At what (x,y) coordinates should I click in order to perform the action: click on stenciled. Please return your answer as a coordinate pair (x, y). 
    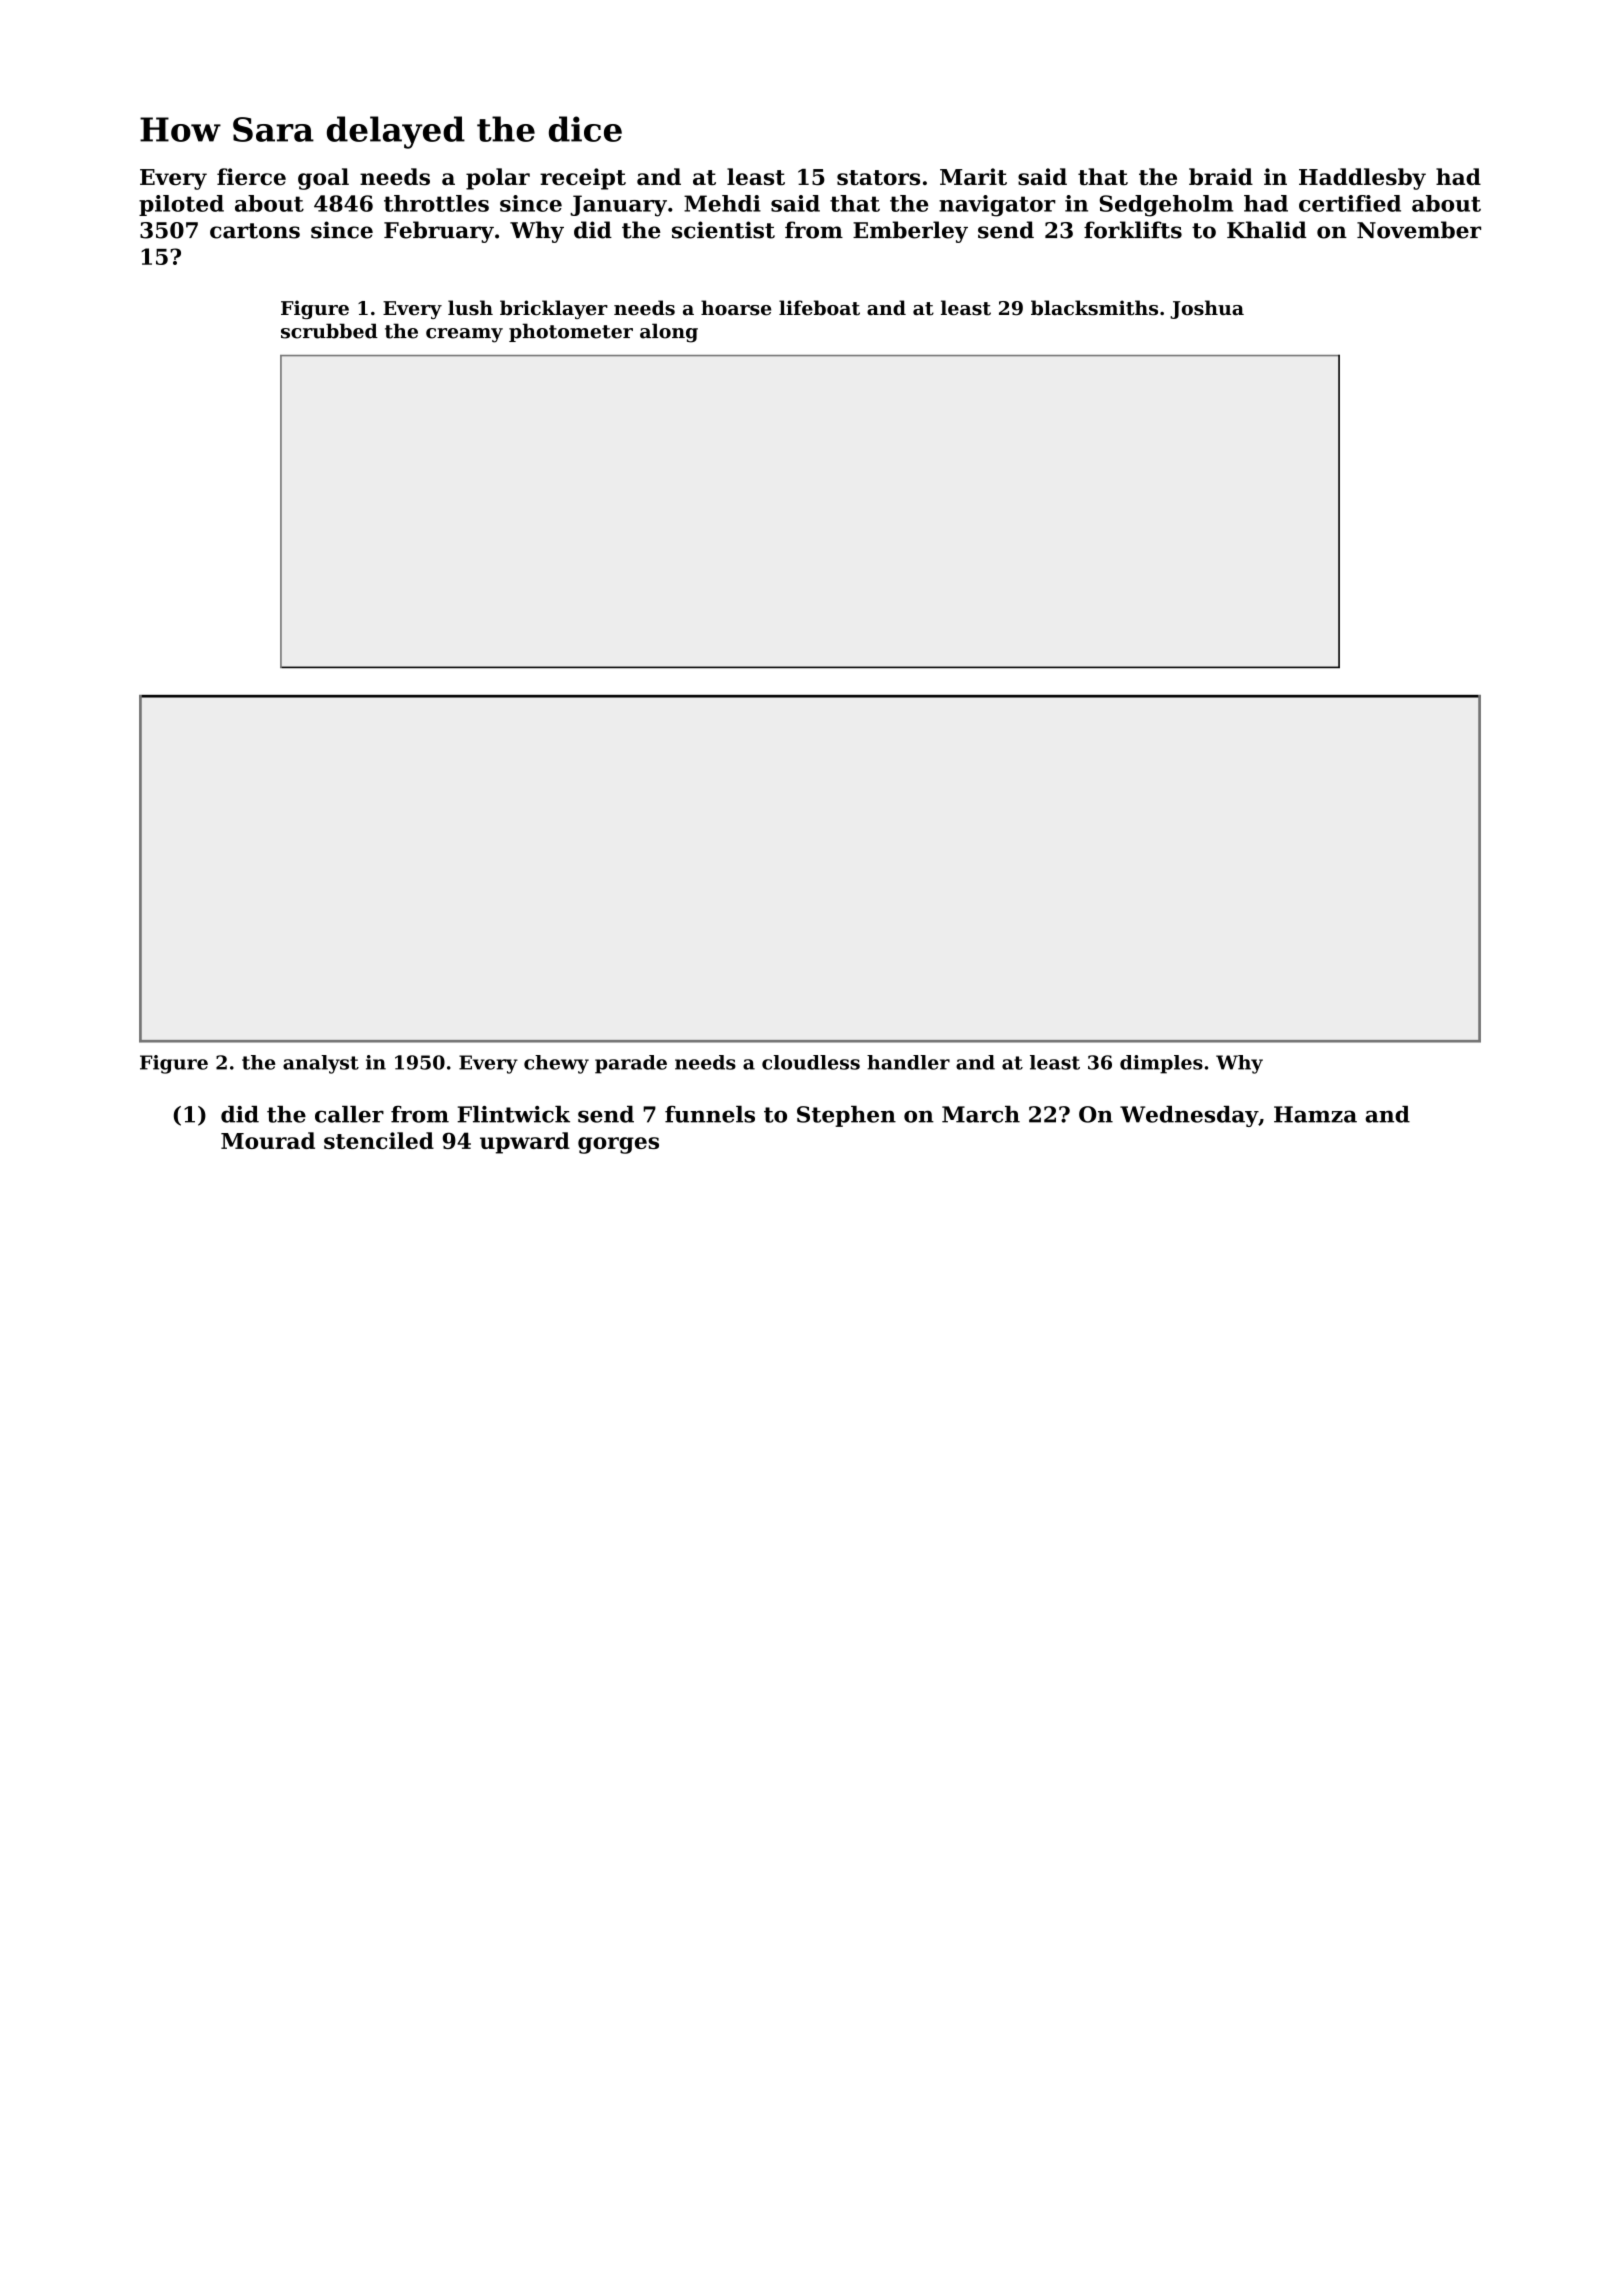
    Looking at the image, I should click on (379, 1140).
